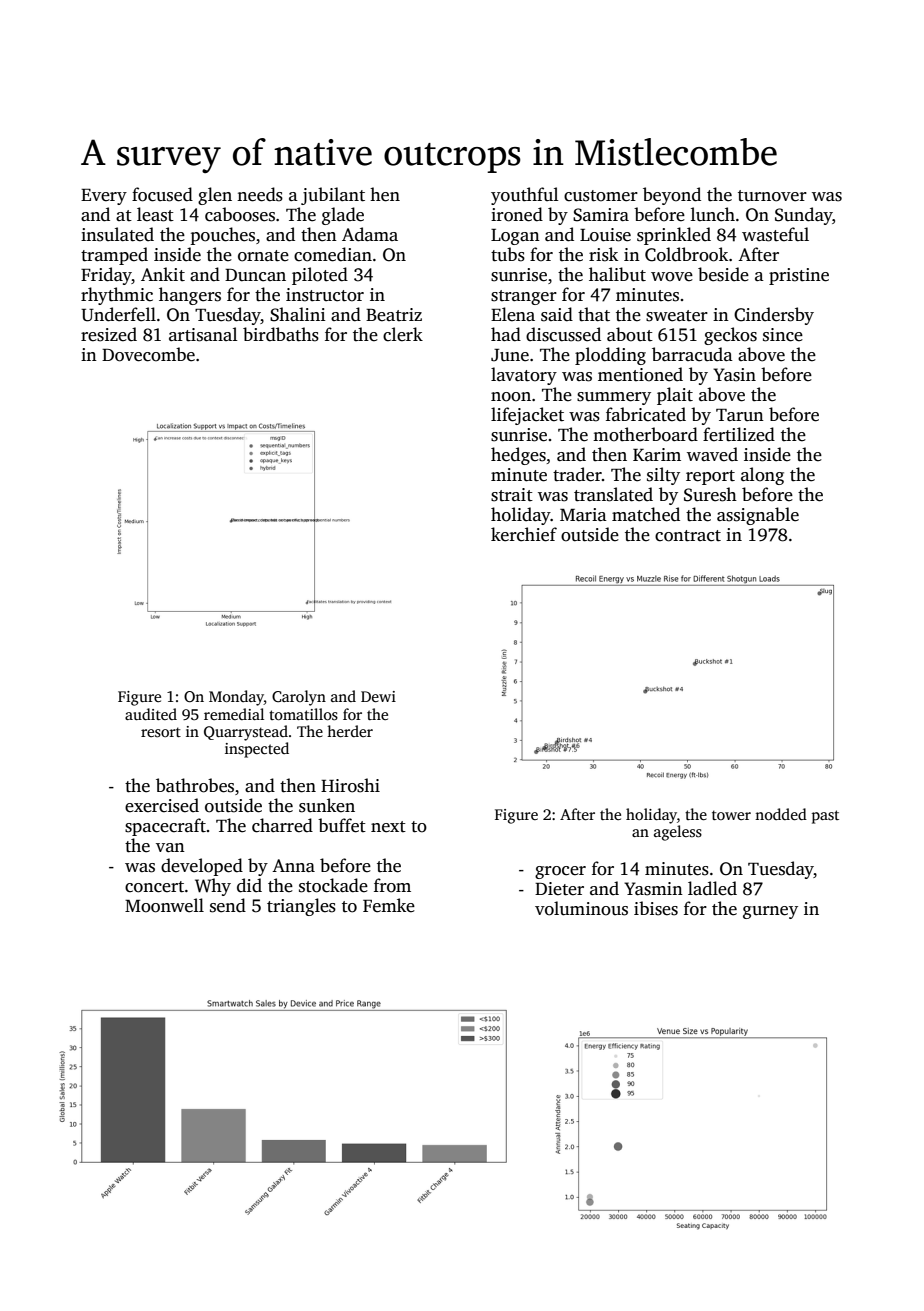 This screenshot has height=1311, width=924. Describe the element at coordinates (560, 872) in the screenshot. I see `grocer` at that location.
